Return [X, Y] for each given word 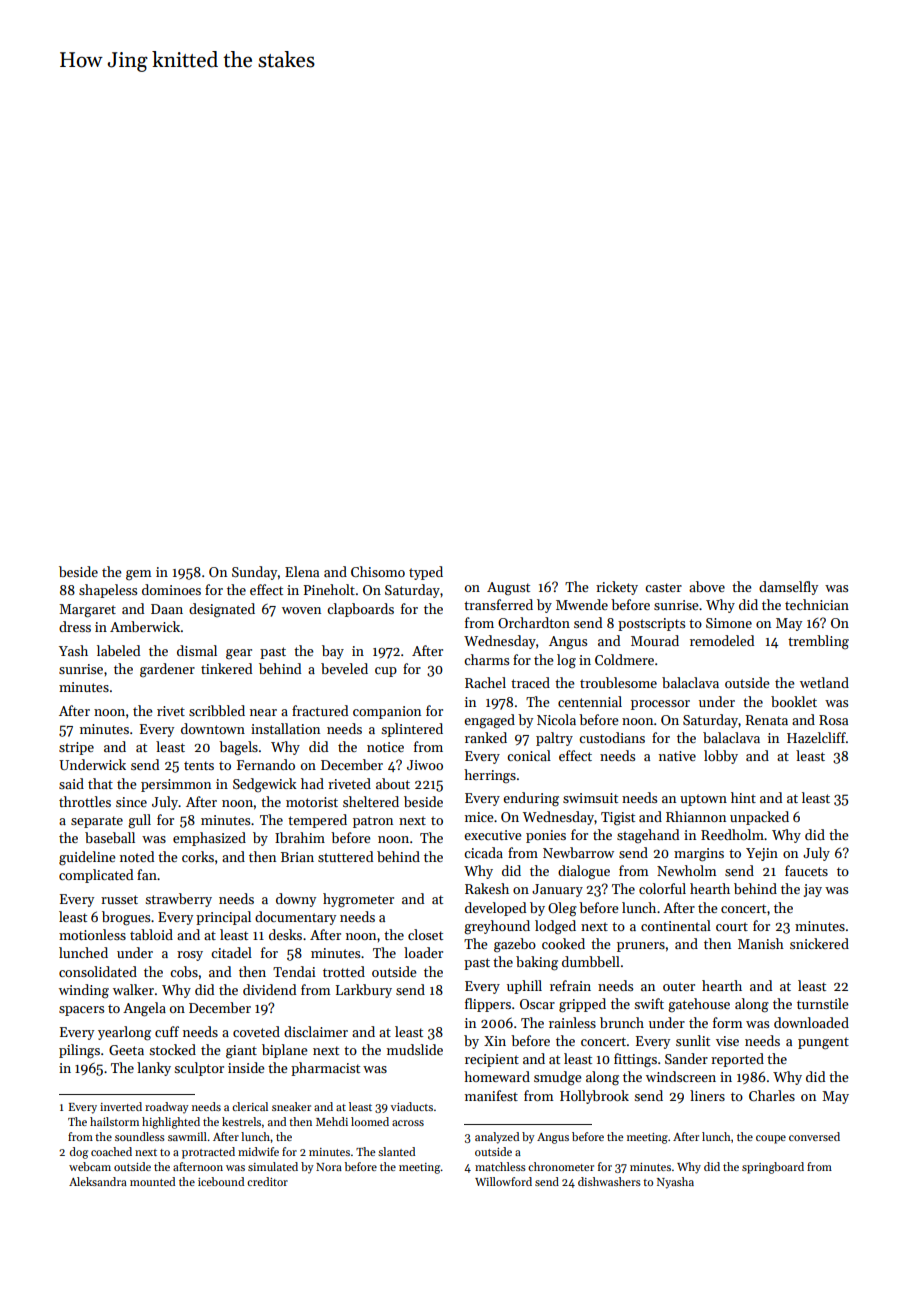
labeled [118, 650]
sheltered [371, 801]
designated [222, 610]
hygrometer [358, 900]
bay [333, 652]
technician [817, 604]
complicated [96, 876]
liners [707, 1095]
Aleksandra [98, 1181]
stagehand [648, 836]
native [677, 756]
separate [97, 822]
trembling [818, 642]
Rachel [485, 682]
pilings [79, 1051]
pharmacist [325, 1069]
